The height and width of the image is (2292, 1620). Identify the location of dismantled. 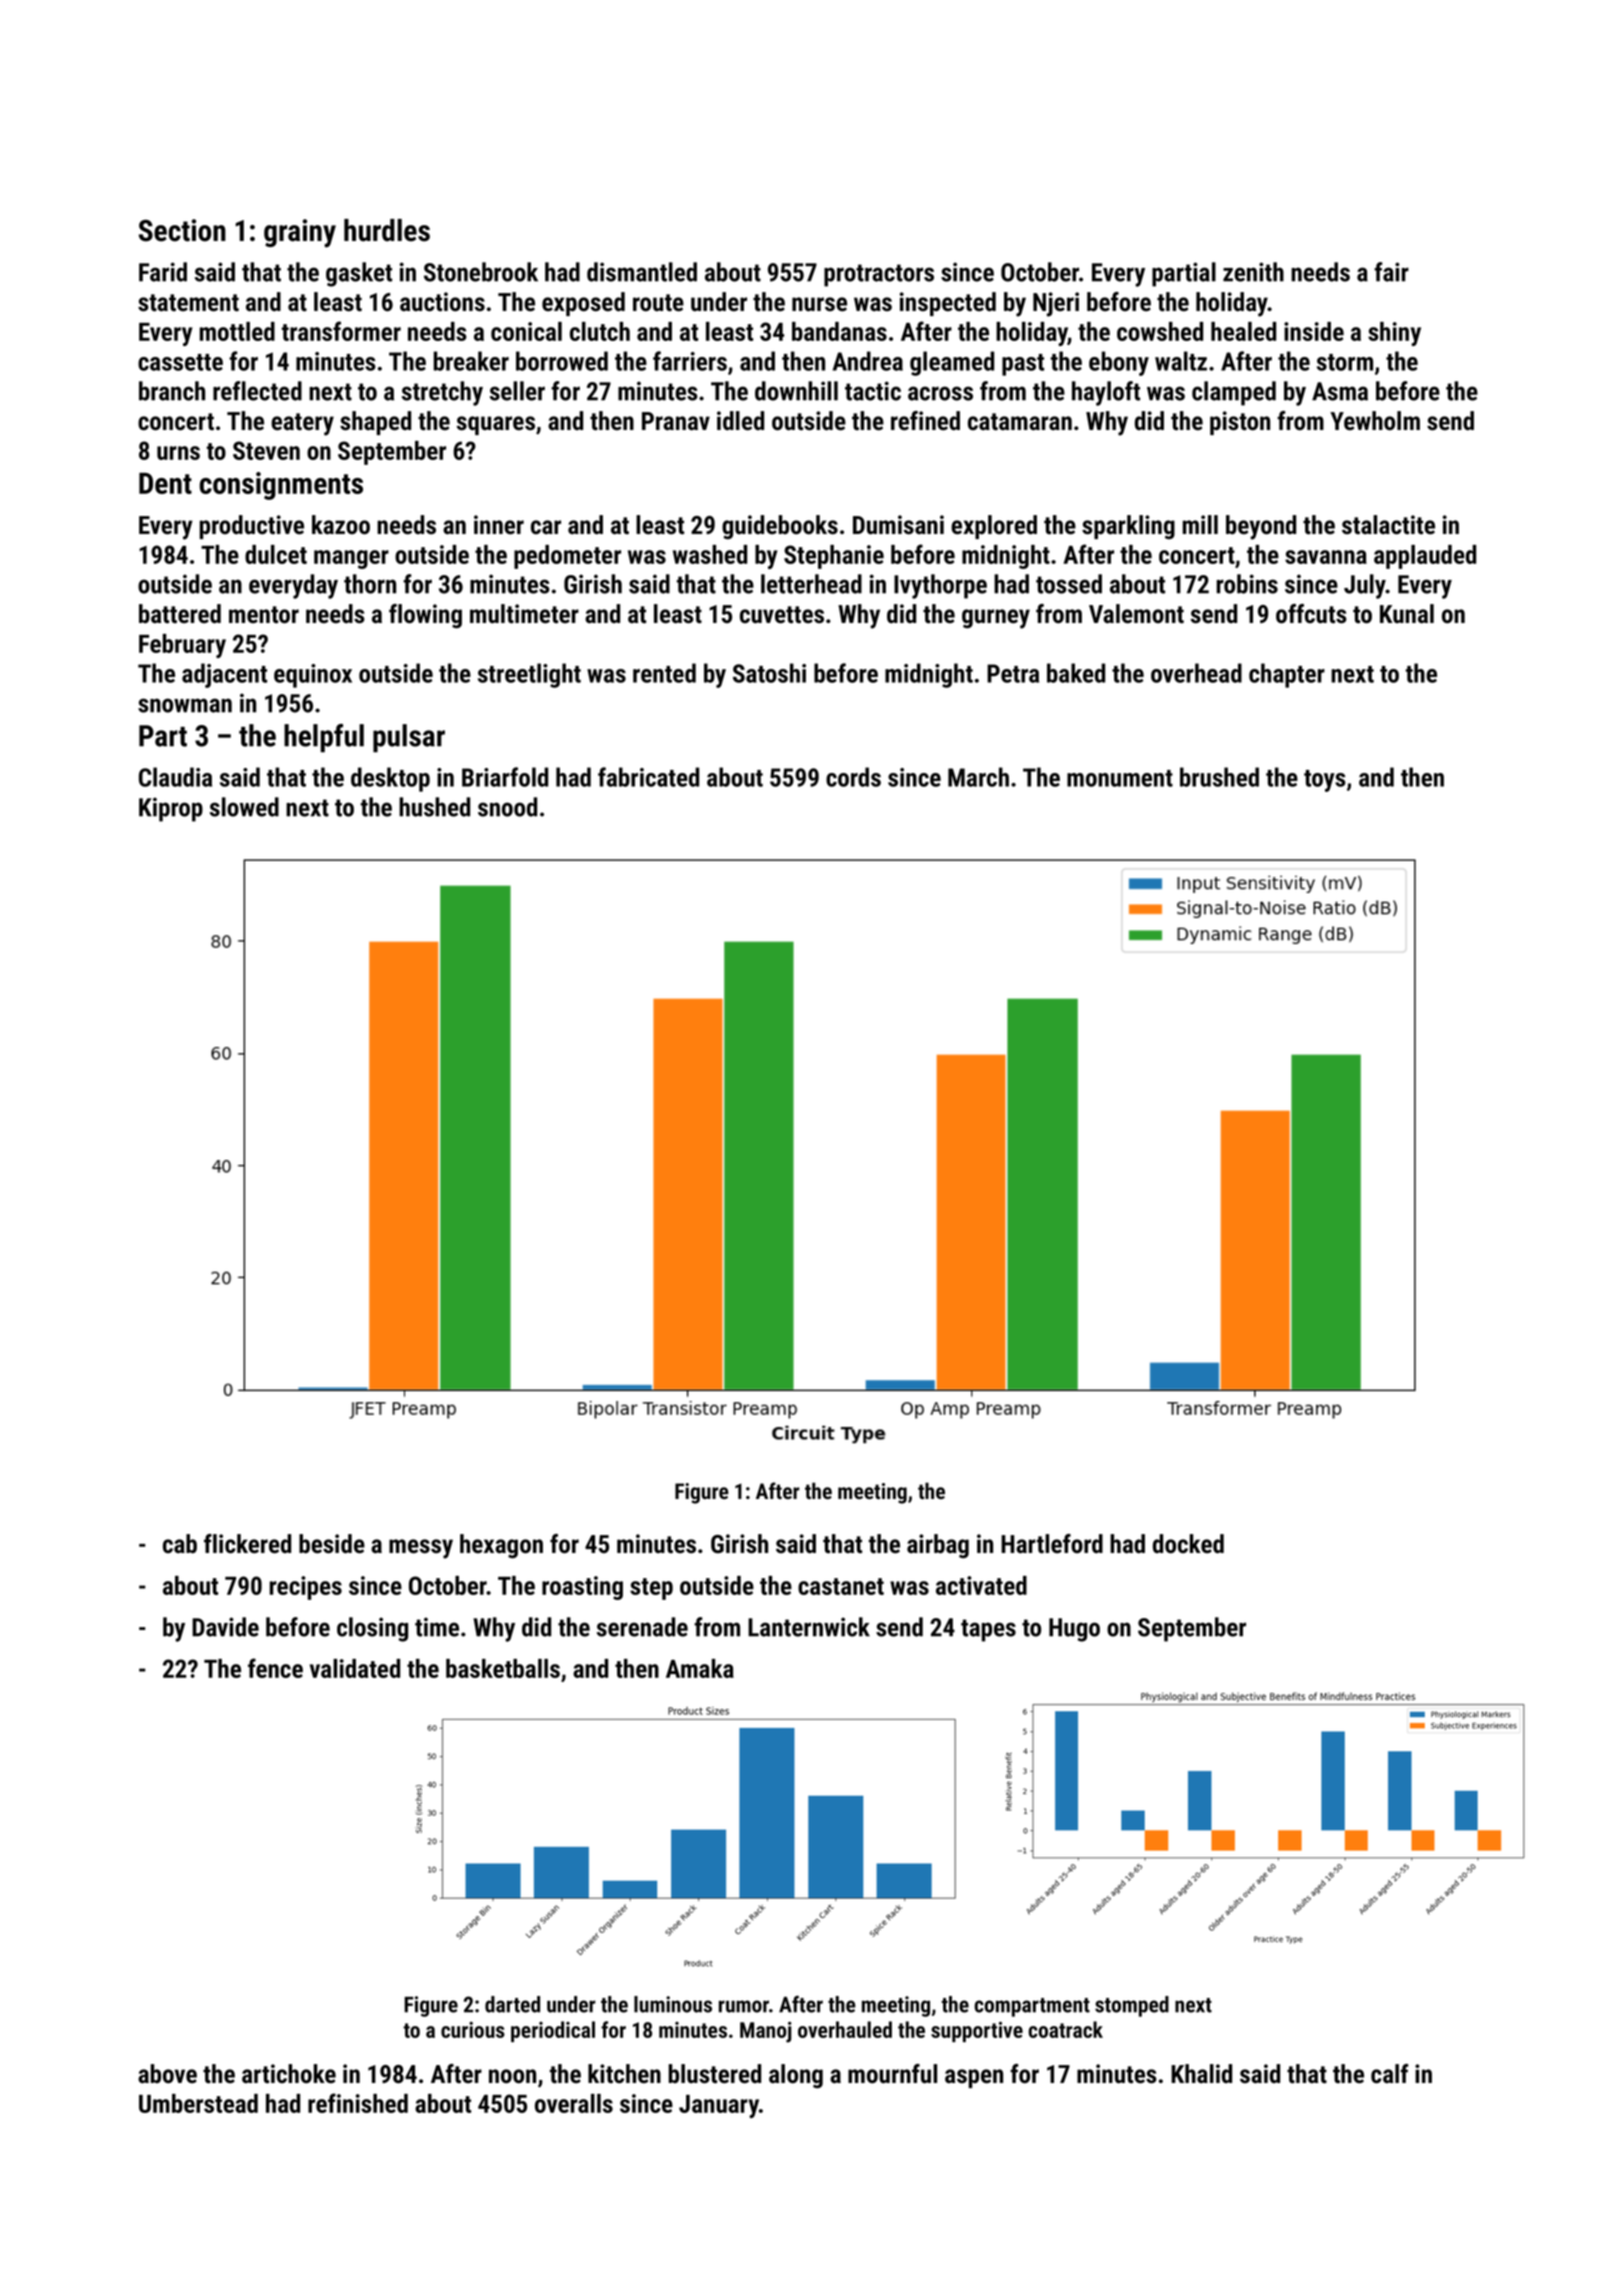
(642, 272).
